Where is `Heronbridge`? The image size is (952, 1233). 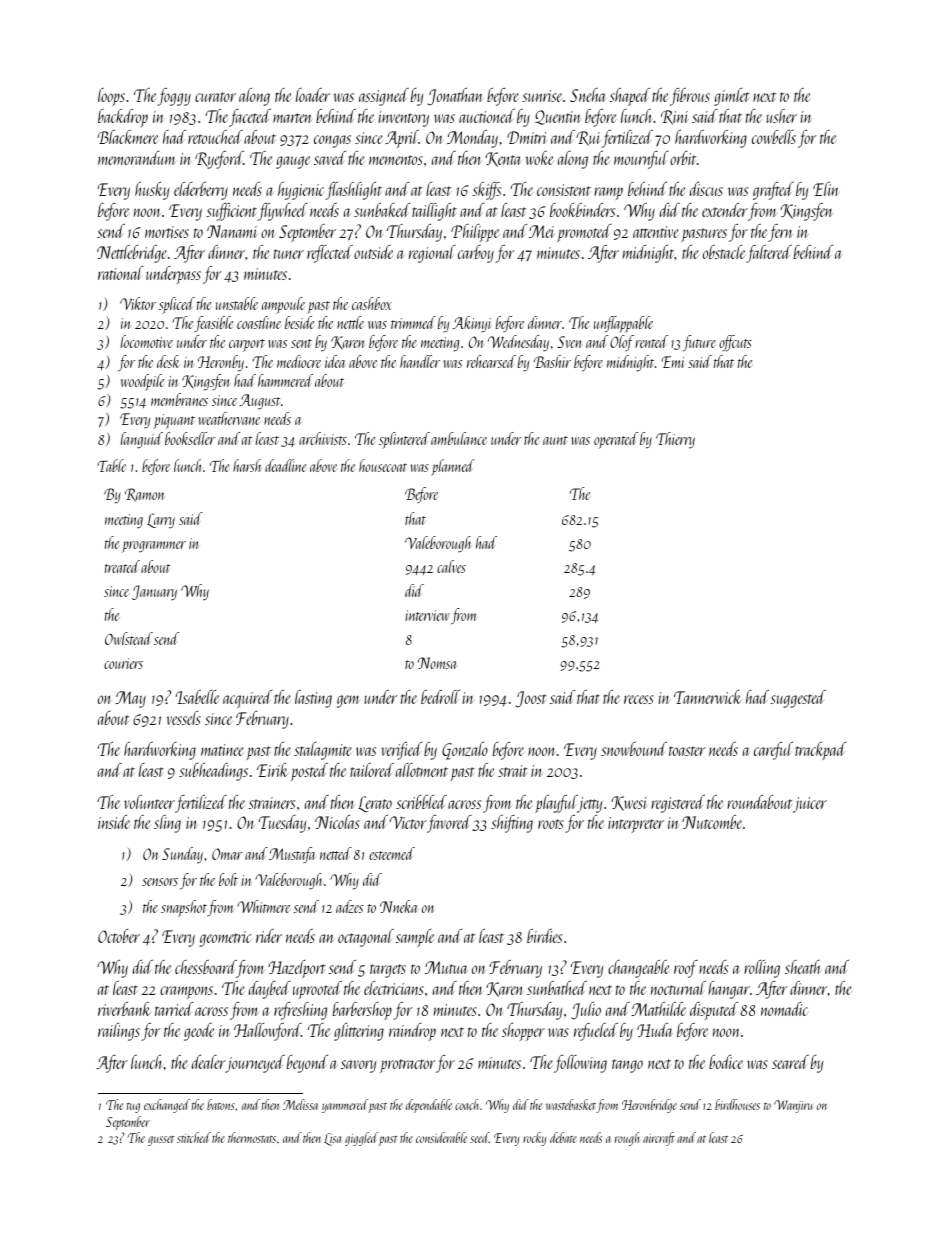 Heronbridge is located at coordinates (649, 1106).
